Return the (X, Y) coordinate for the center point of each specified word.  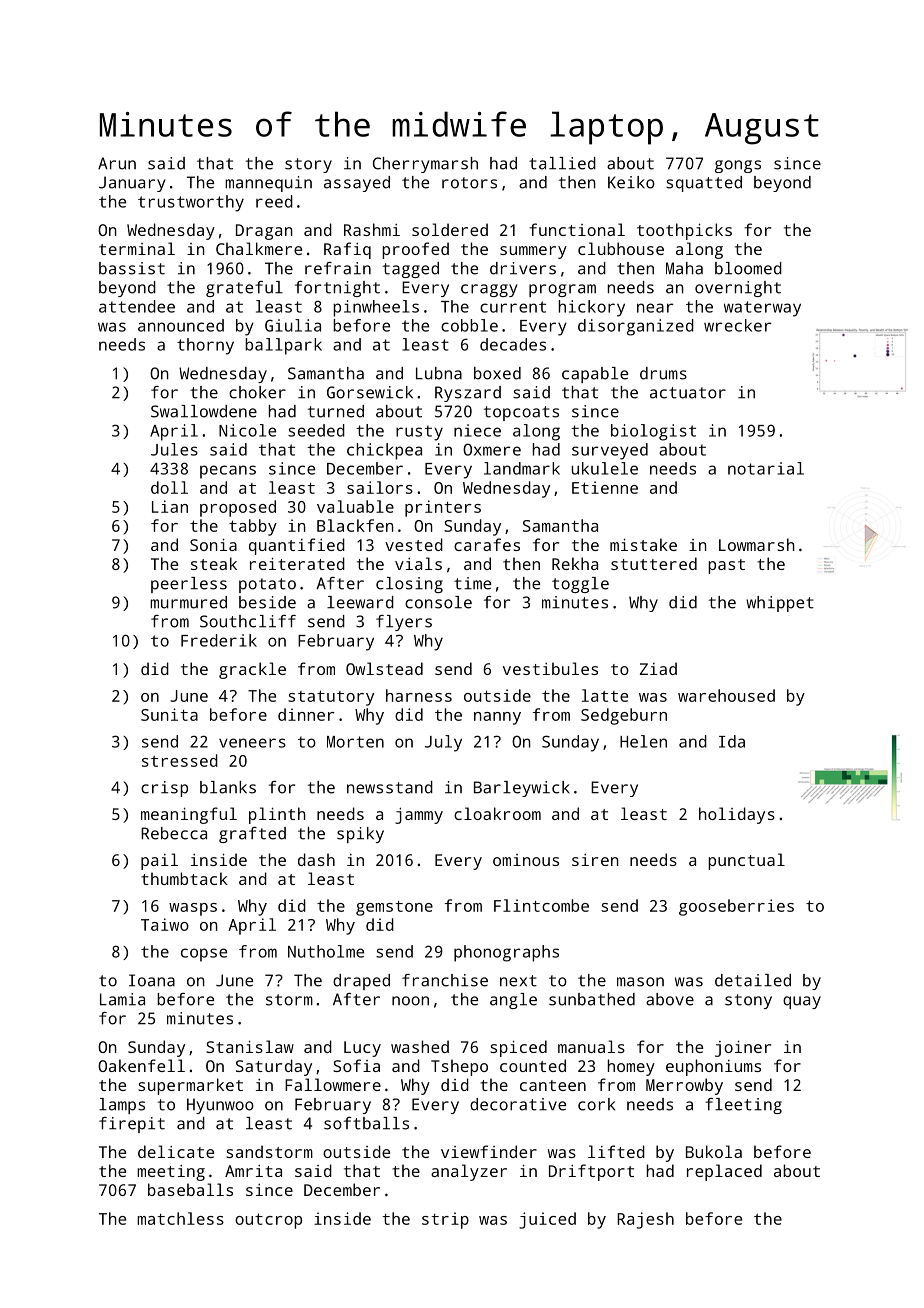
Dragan (264, 232)
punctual (746, 861)
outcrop (268, 1221)
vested (414, 544)
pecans (228, 472)
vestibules (550, 668)
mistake (643, 544)
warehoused (726, 695)
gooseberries (736, 907)
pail (159, 861)
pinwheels (376, 308)
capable (595, 375)
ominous (526, 860)
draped (361, 982)
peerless (189, 585)
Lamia (122, 999)
